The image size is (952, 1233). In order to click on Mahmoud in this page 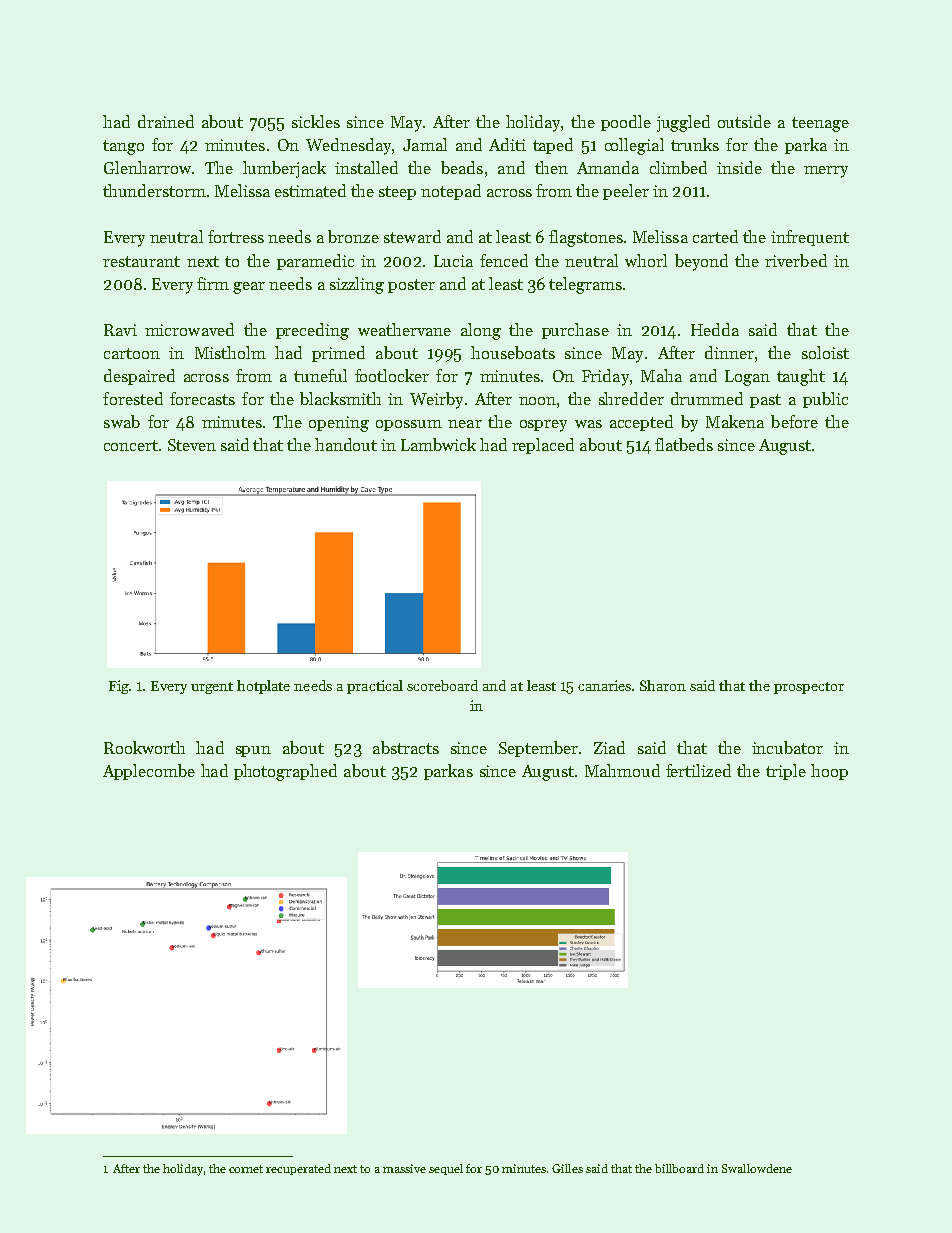, I will do `click(622, 770)`.
